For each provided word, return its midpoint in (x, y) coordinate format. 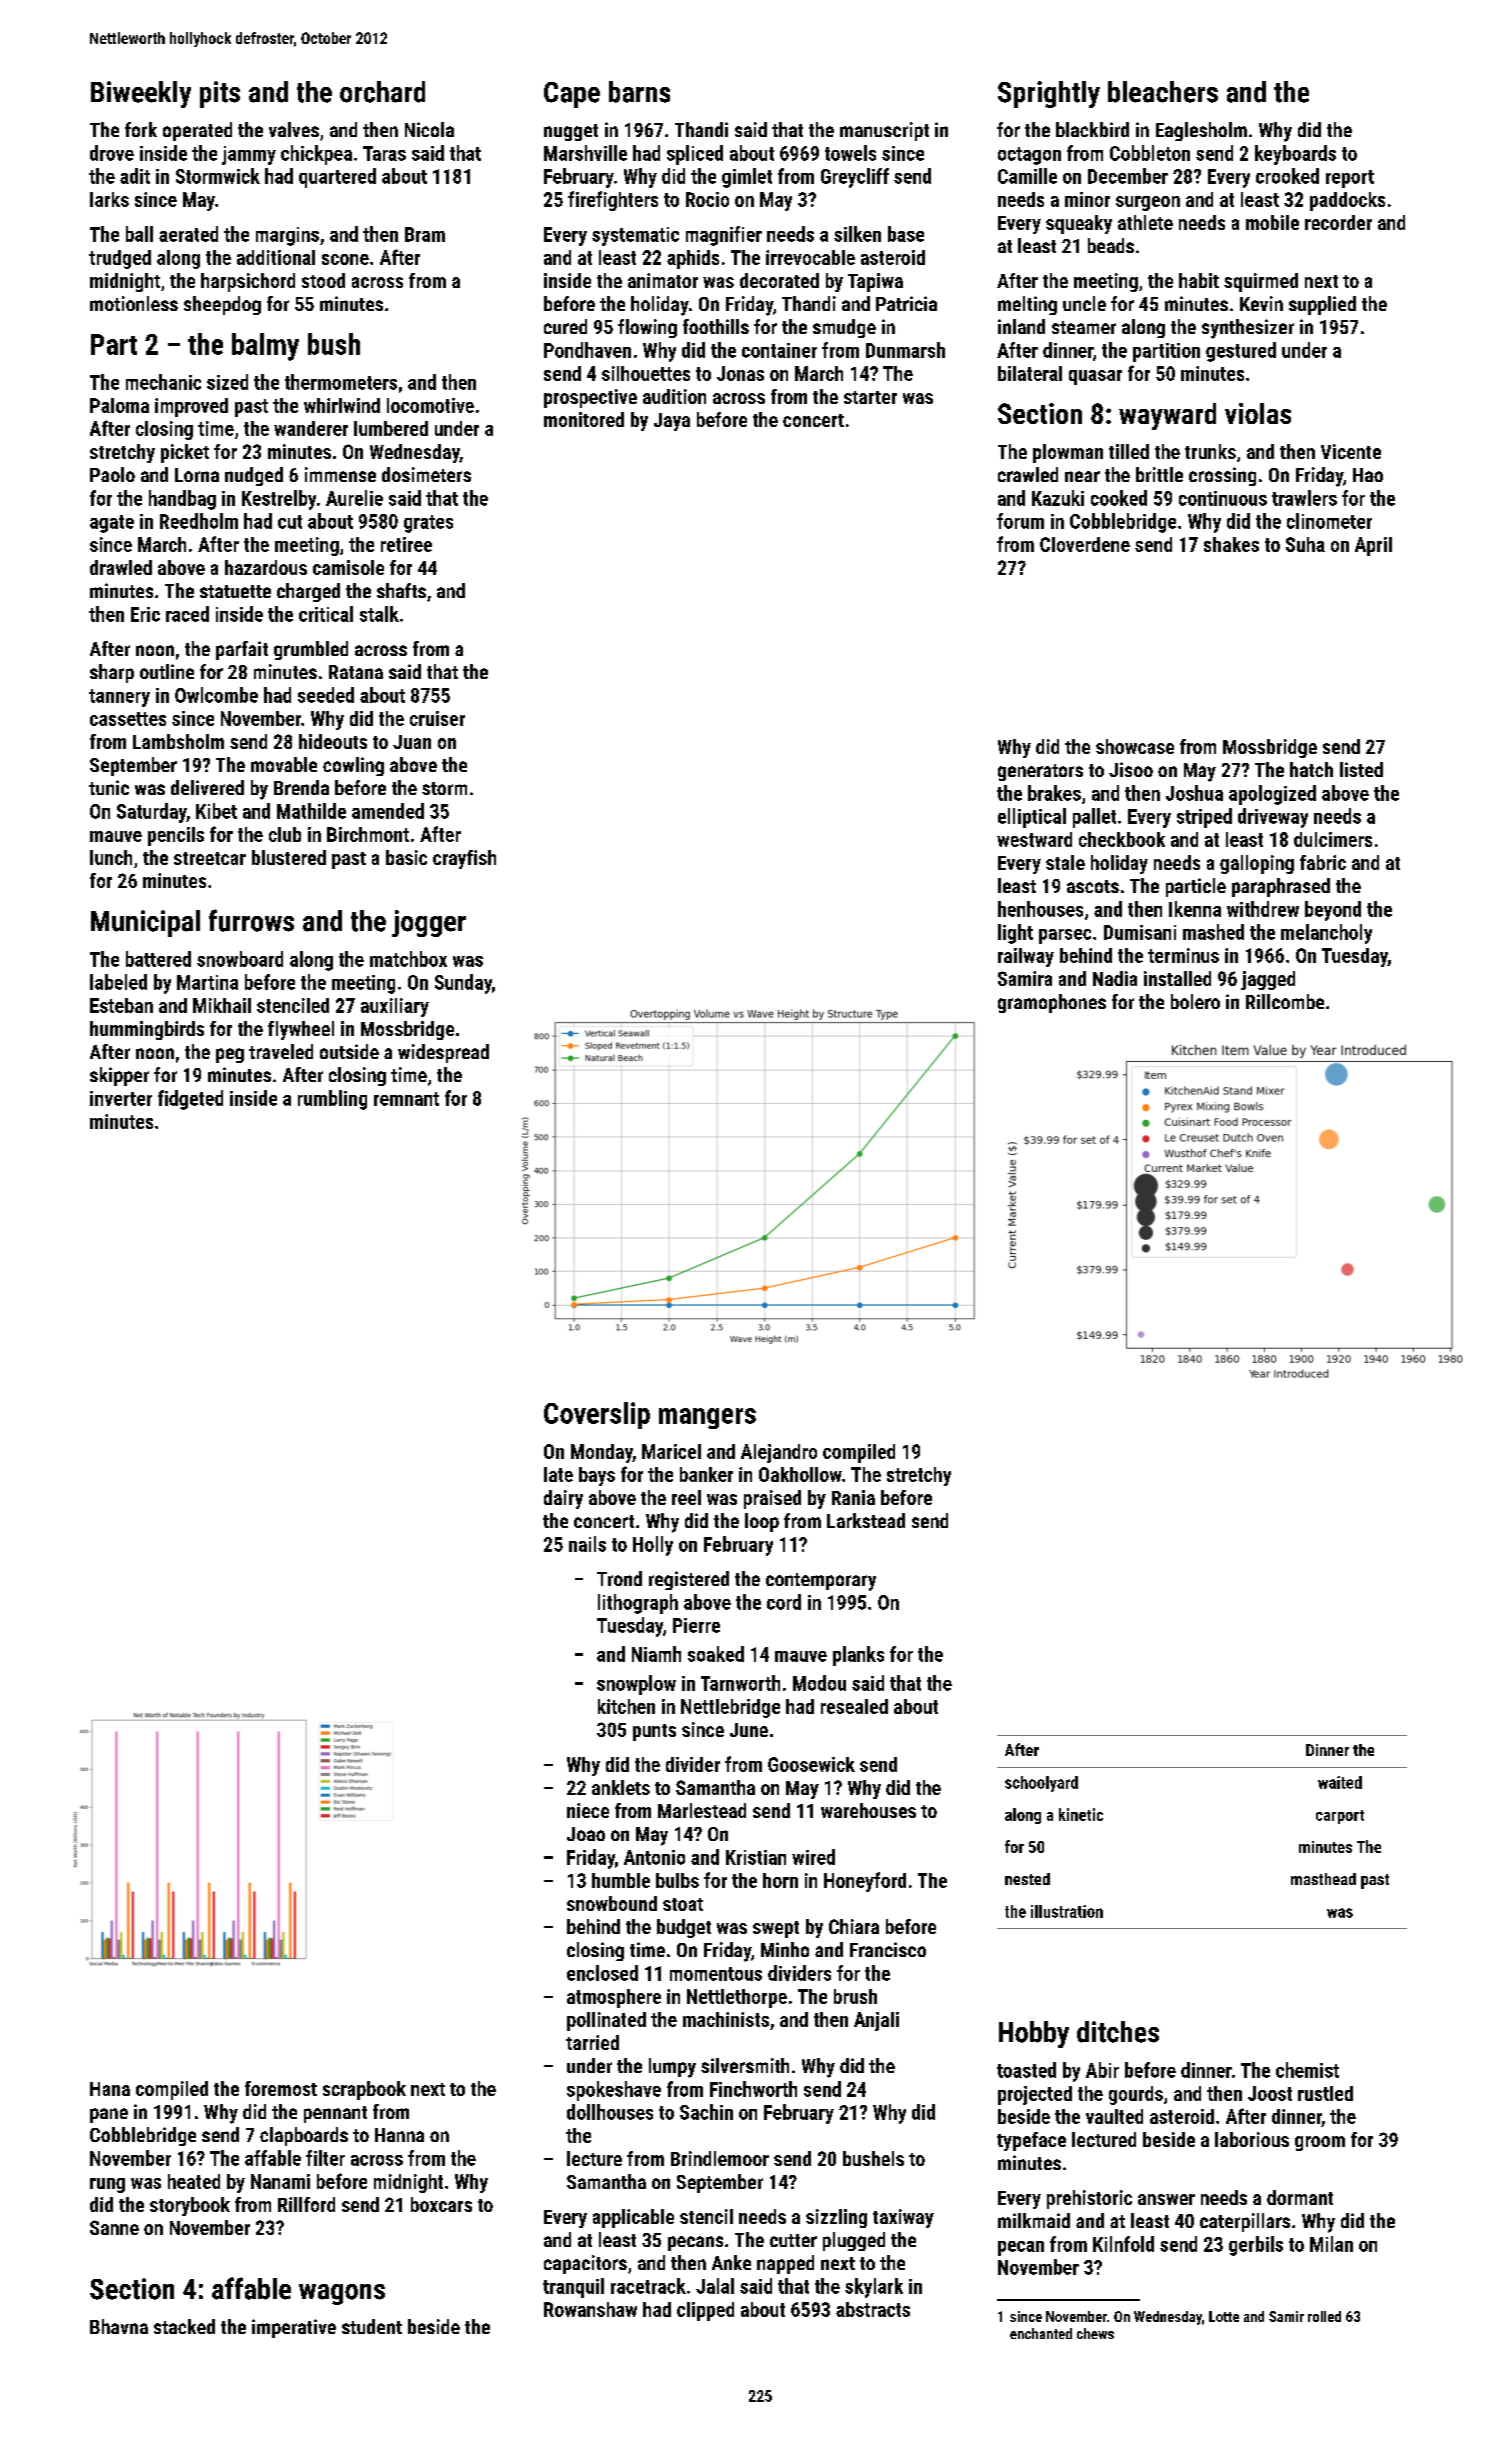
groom (1320, 2143)
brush (855, 1996)
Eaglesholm (1201, 131)
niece (588, 1810)
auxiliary (395, 1007)
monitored (584, 419)
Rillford (306, 2204)
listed (1361, 769)
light (1015, 934)
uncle (1084, 303)
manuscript (884, 131)
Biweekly (141, 94)
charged (308, 592)
